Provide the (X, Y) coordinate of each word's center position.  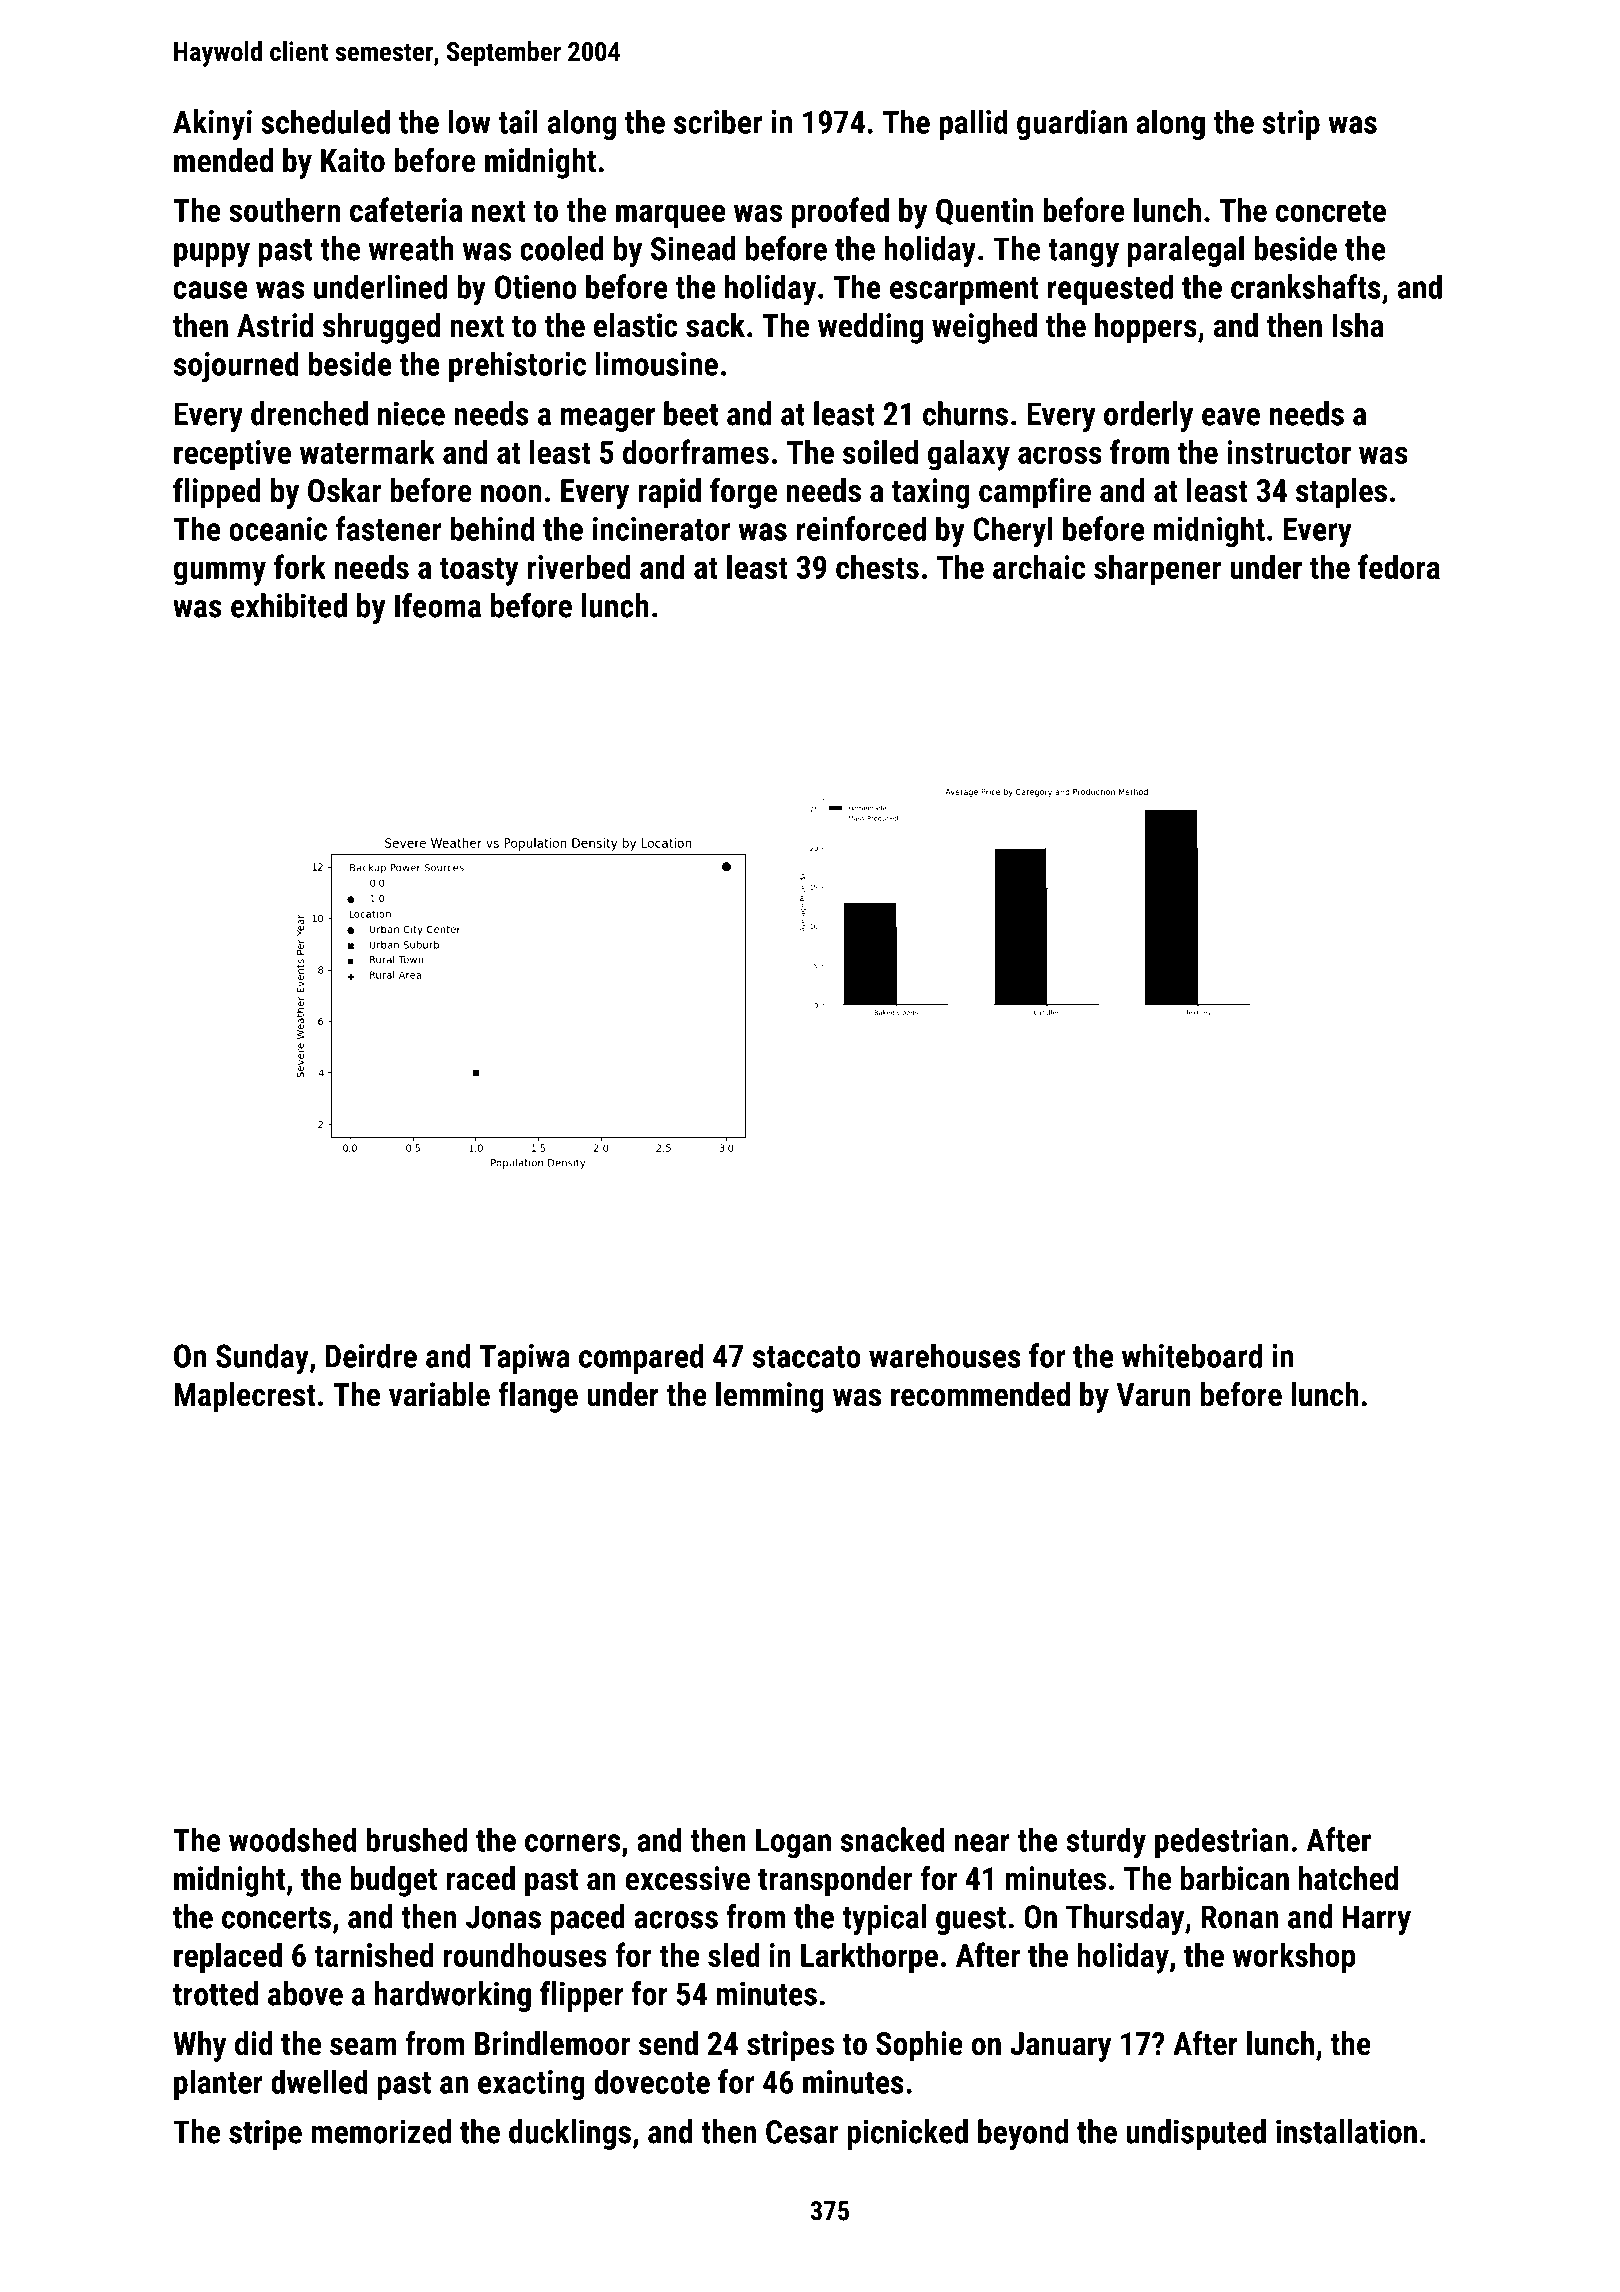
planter (218, 2084)
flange (538, 1397)
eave (1231, 417)
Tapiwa (525, 1359)
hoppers (1146, 328)
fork (300, 566)
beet (691, 413)
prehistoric (517, 366)
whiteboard (1192, 1355)
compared (641, 1358)
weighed (984, 328)
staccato (807, 1357)
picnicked (907, 2134)
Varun (1153, 1395)
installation (1346, 2131)
